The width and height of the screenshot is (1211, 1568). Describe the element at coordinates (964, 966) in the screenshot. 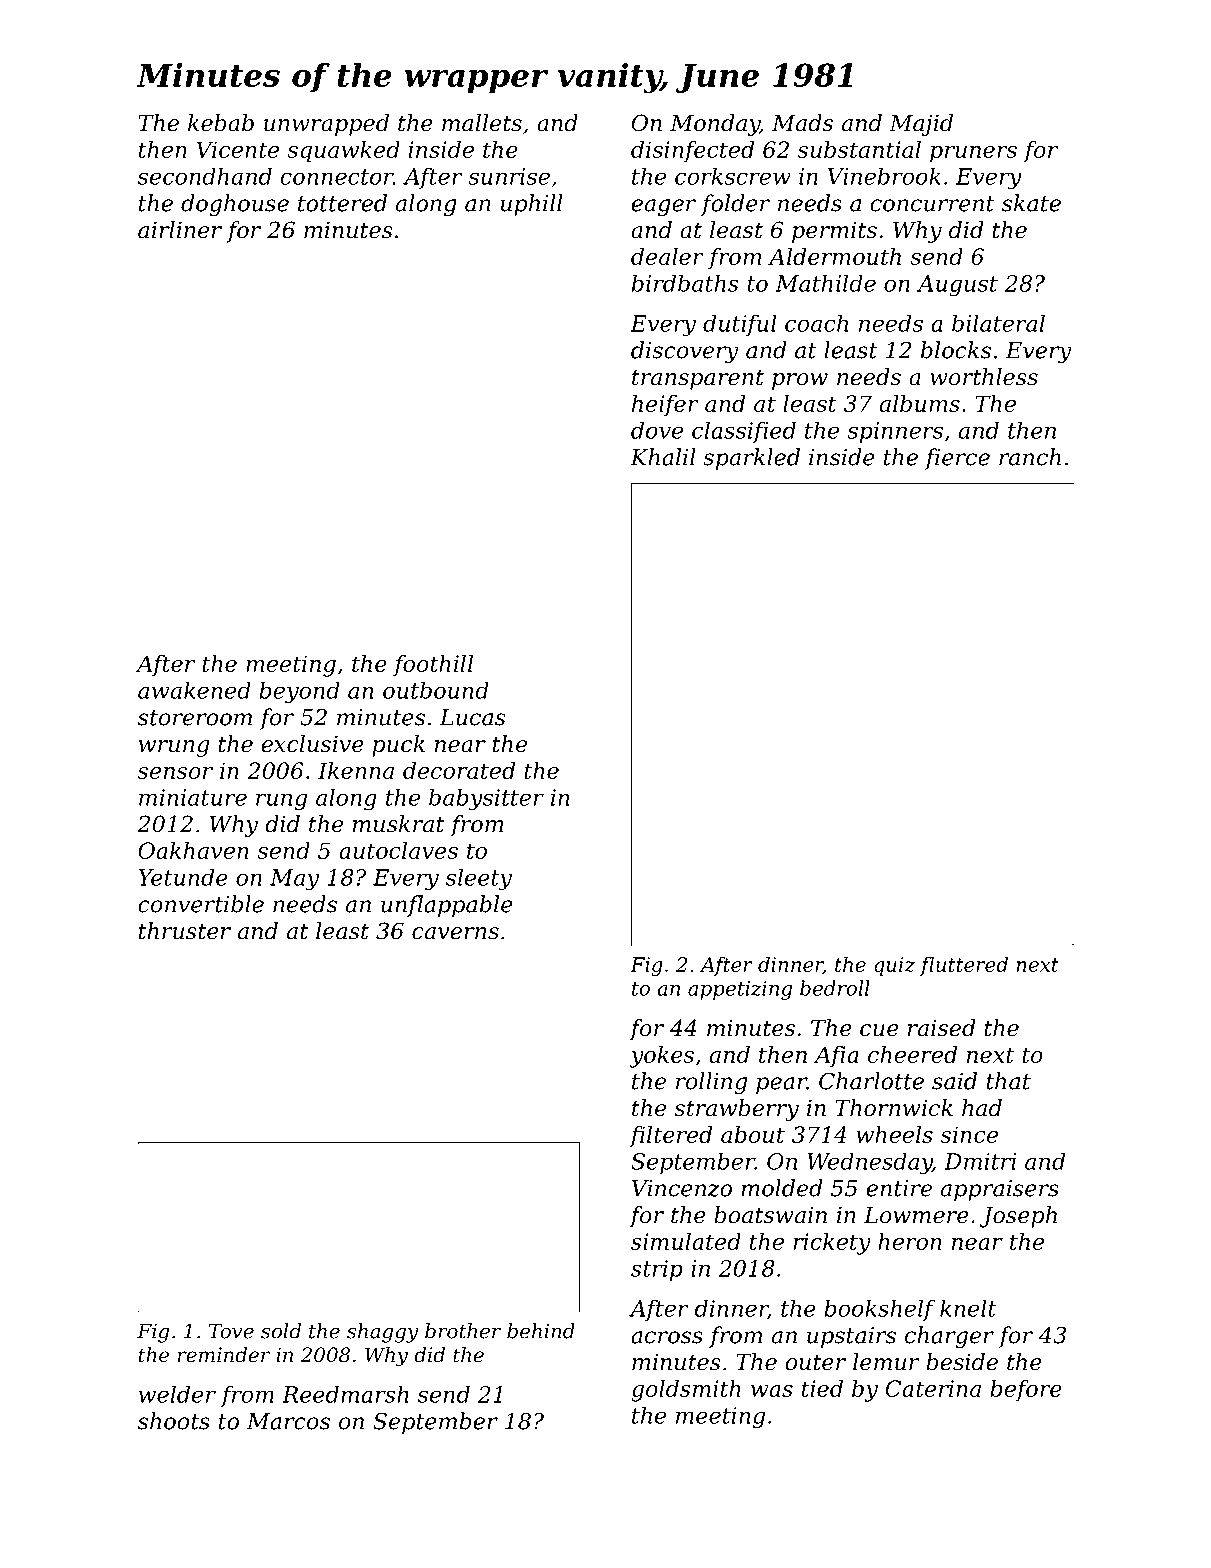

I see `fluttered` at that location.
